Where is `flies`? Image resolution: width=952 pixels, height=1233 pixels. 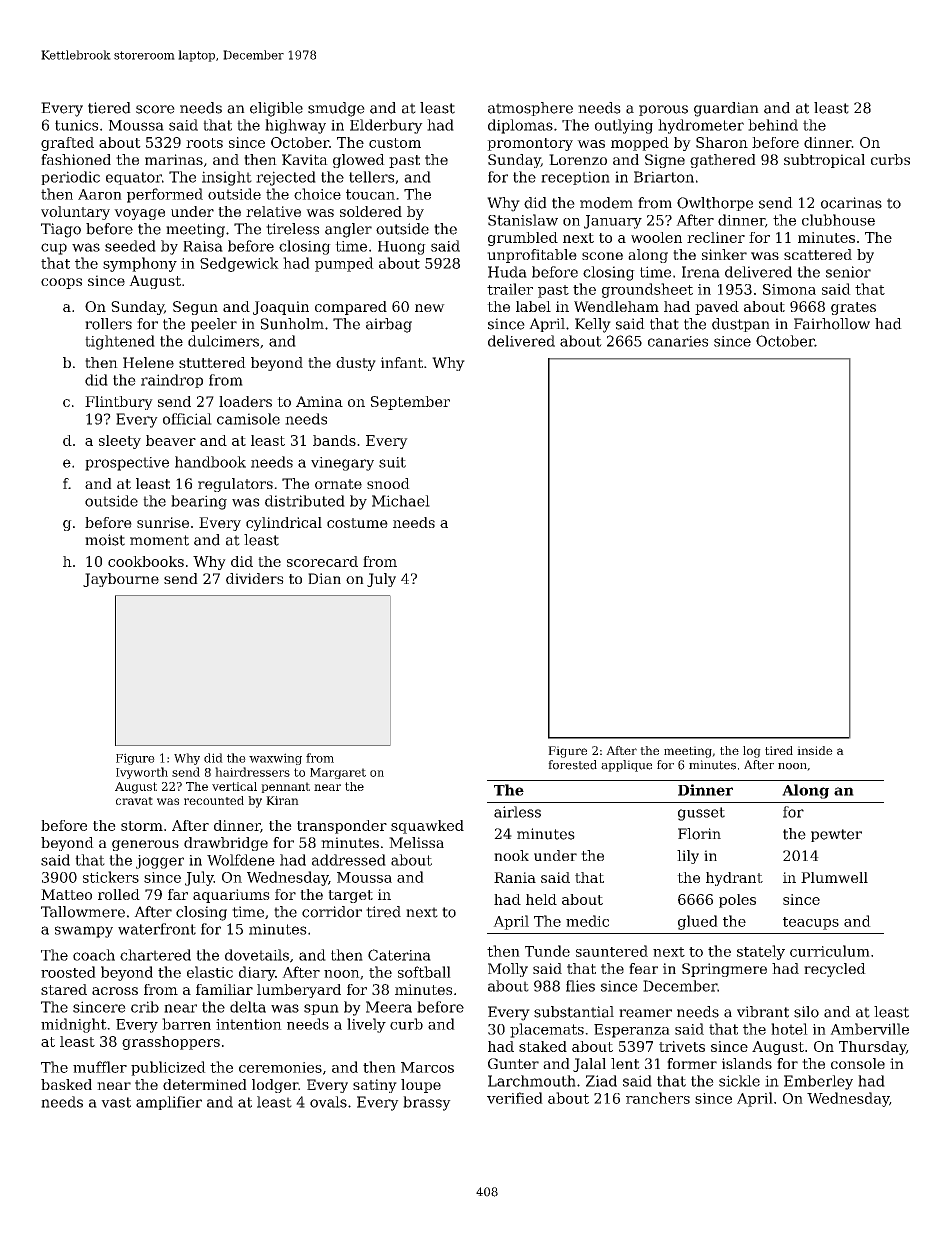
flies is located at coordinates (580, 986).
